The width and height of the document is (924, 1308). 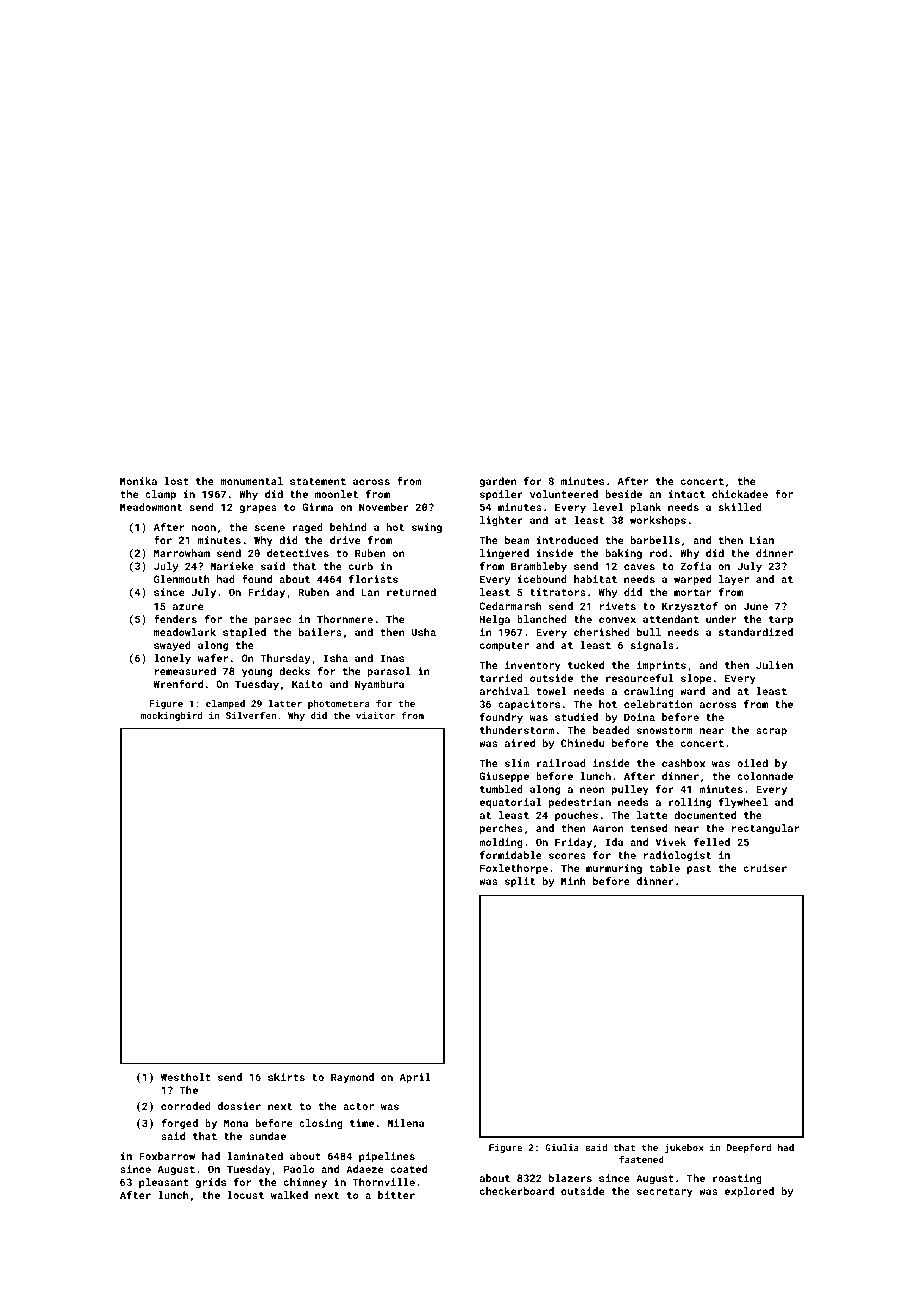 What do you see at coordinates (409, 1169) in the document?
I see `coated` at bounding box center [409, 1169].
